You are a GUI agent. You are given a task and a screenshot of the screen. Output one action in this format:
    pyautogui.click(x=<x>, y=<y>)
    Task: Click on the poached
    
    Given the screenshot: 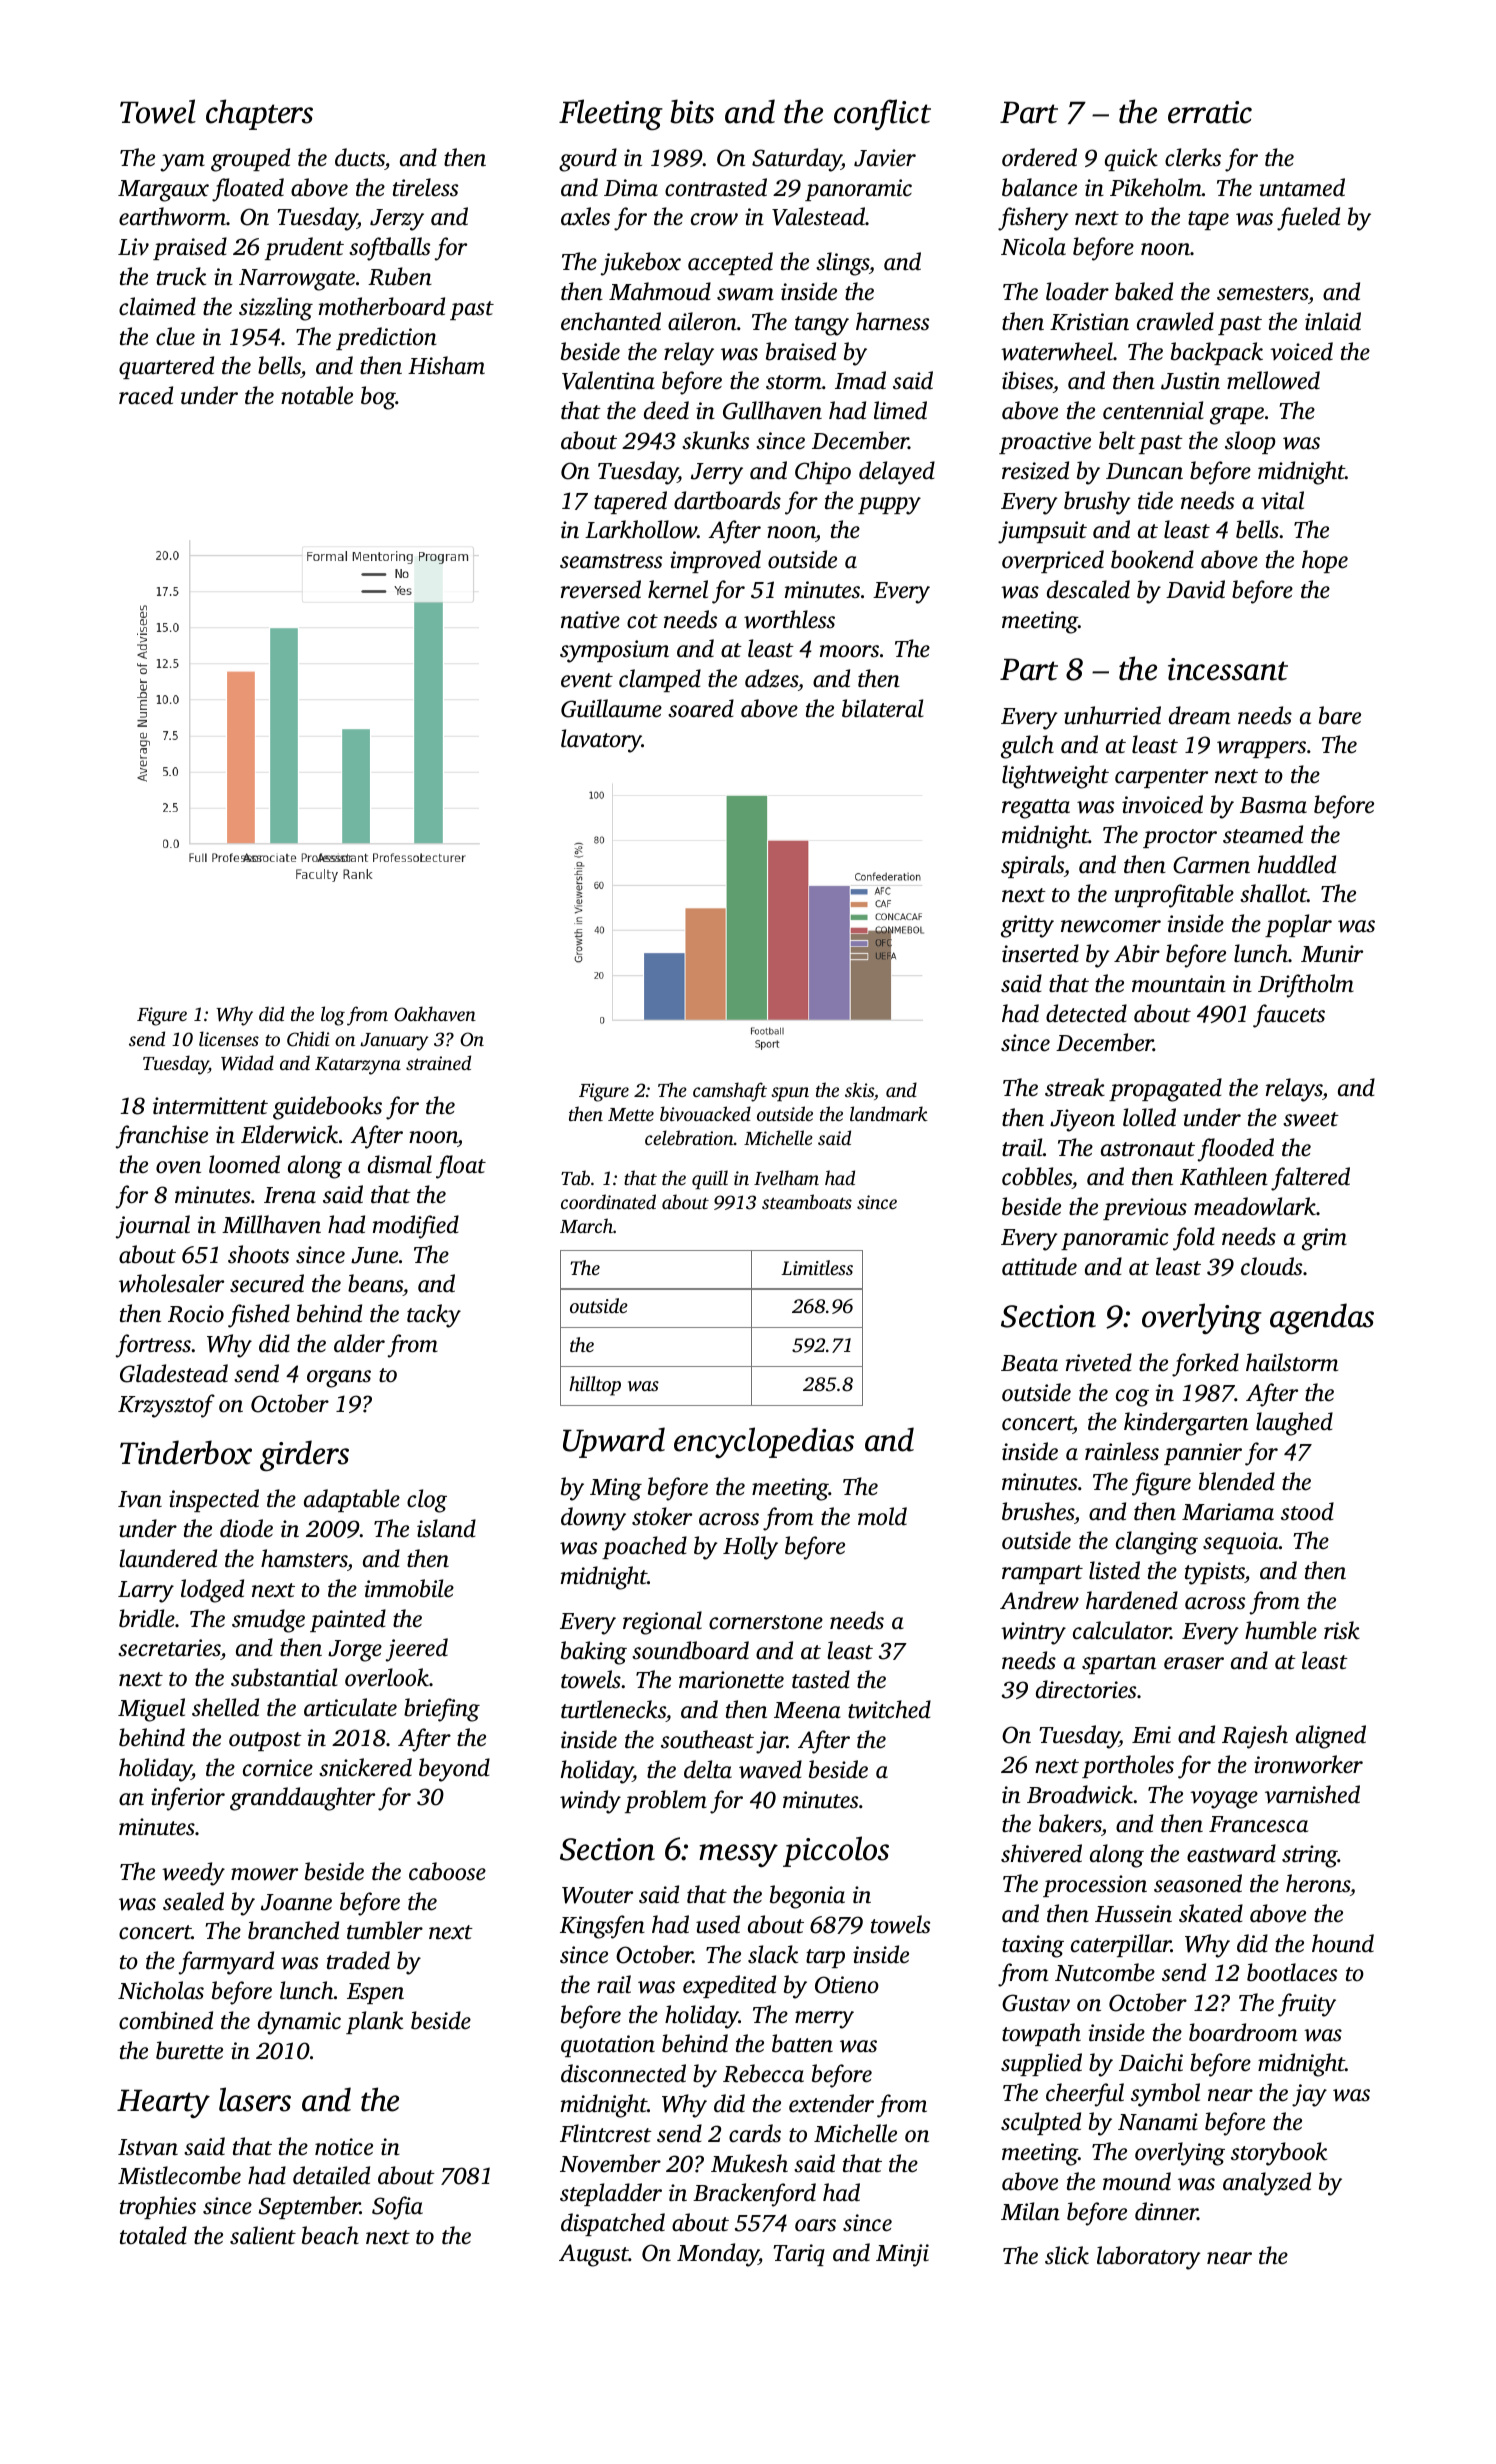 What is the action you would take?
    pyautogui.click(x=644, y=1547)
